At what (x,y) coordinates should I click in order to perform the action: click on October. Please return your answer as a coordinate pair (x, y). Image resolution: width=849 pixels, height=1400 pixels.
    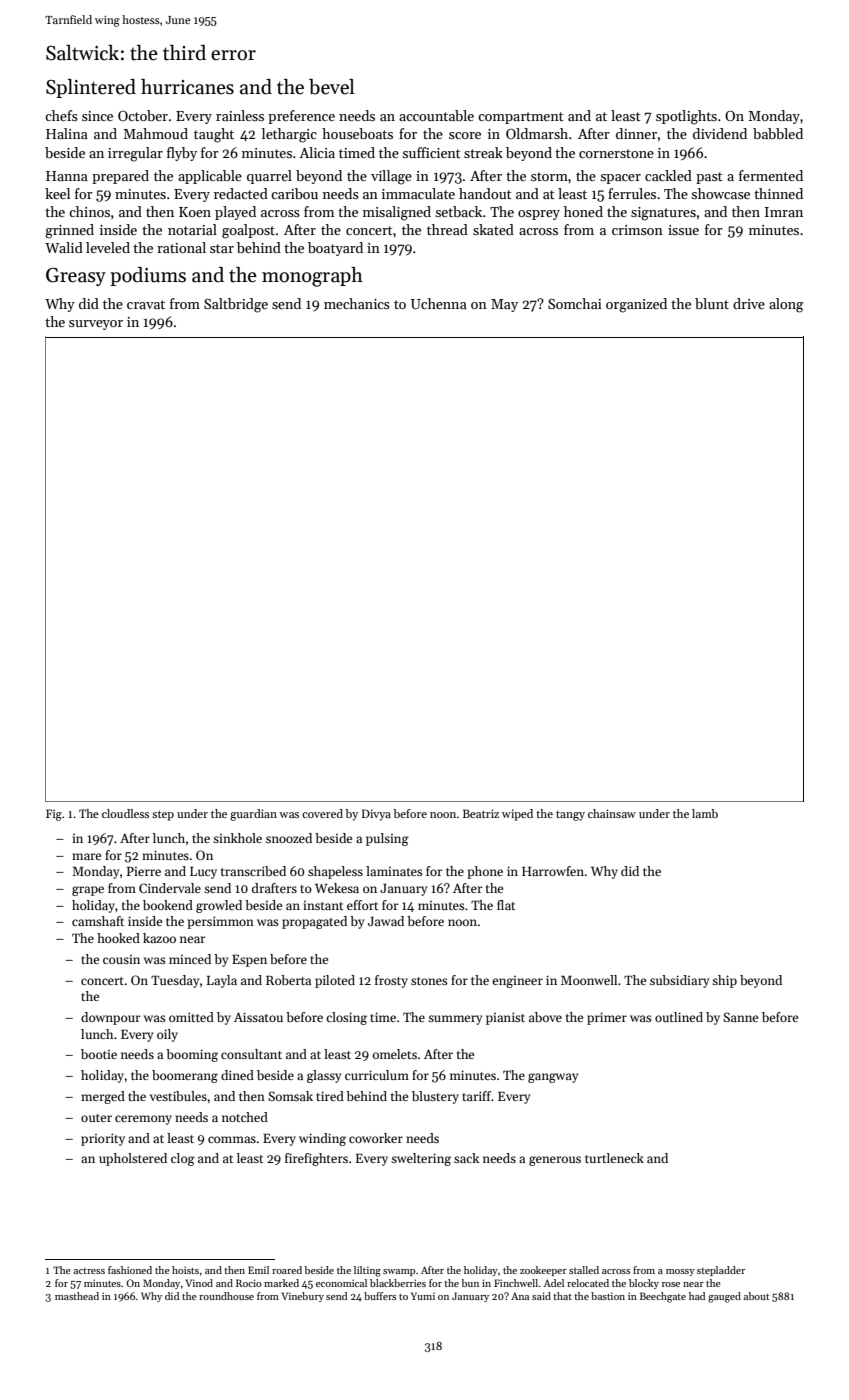
    Looking at the image, I should click on (143, 115).
